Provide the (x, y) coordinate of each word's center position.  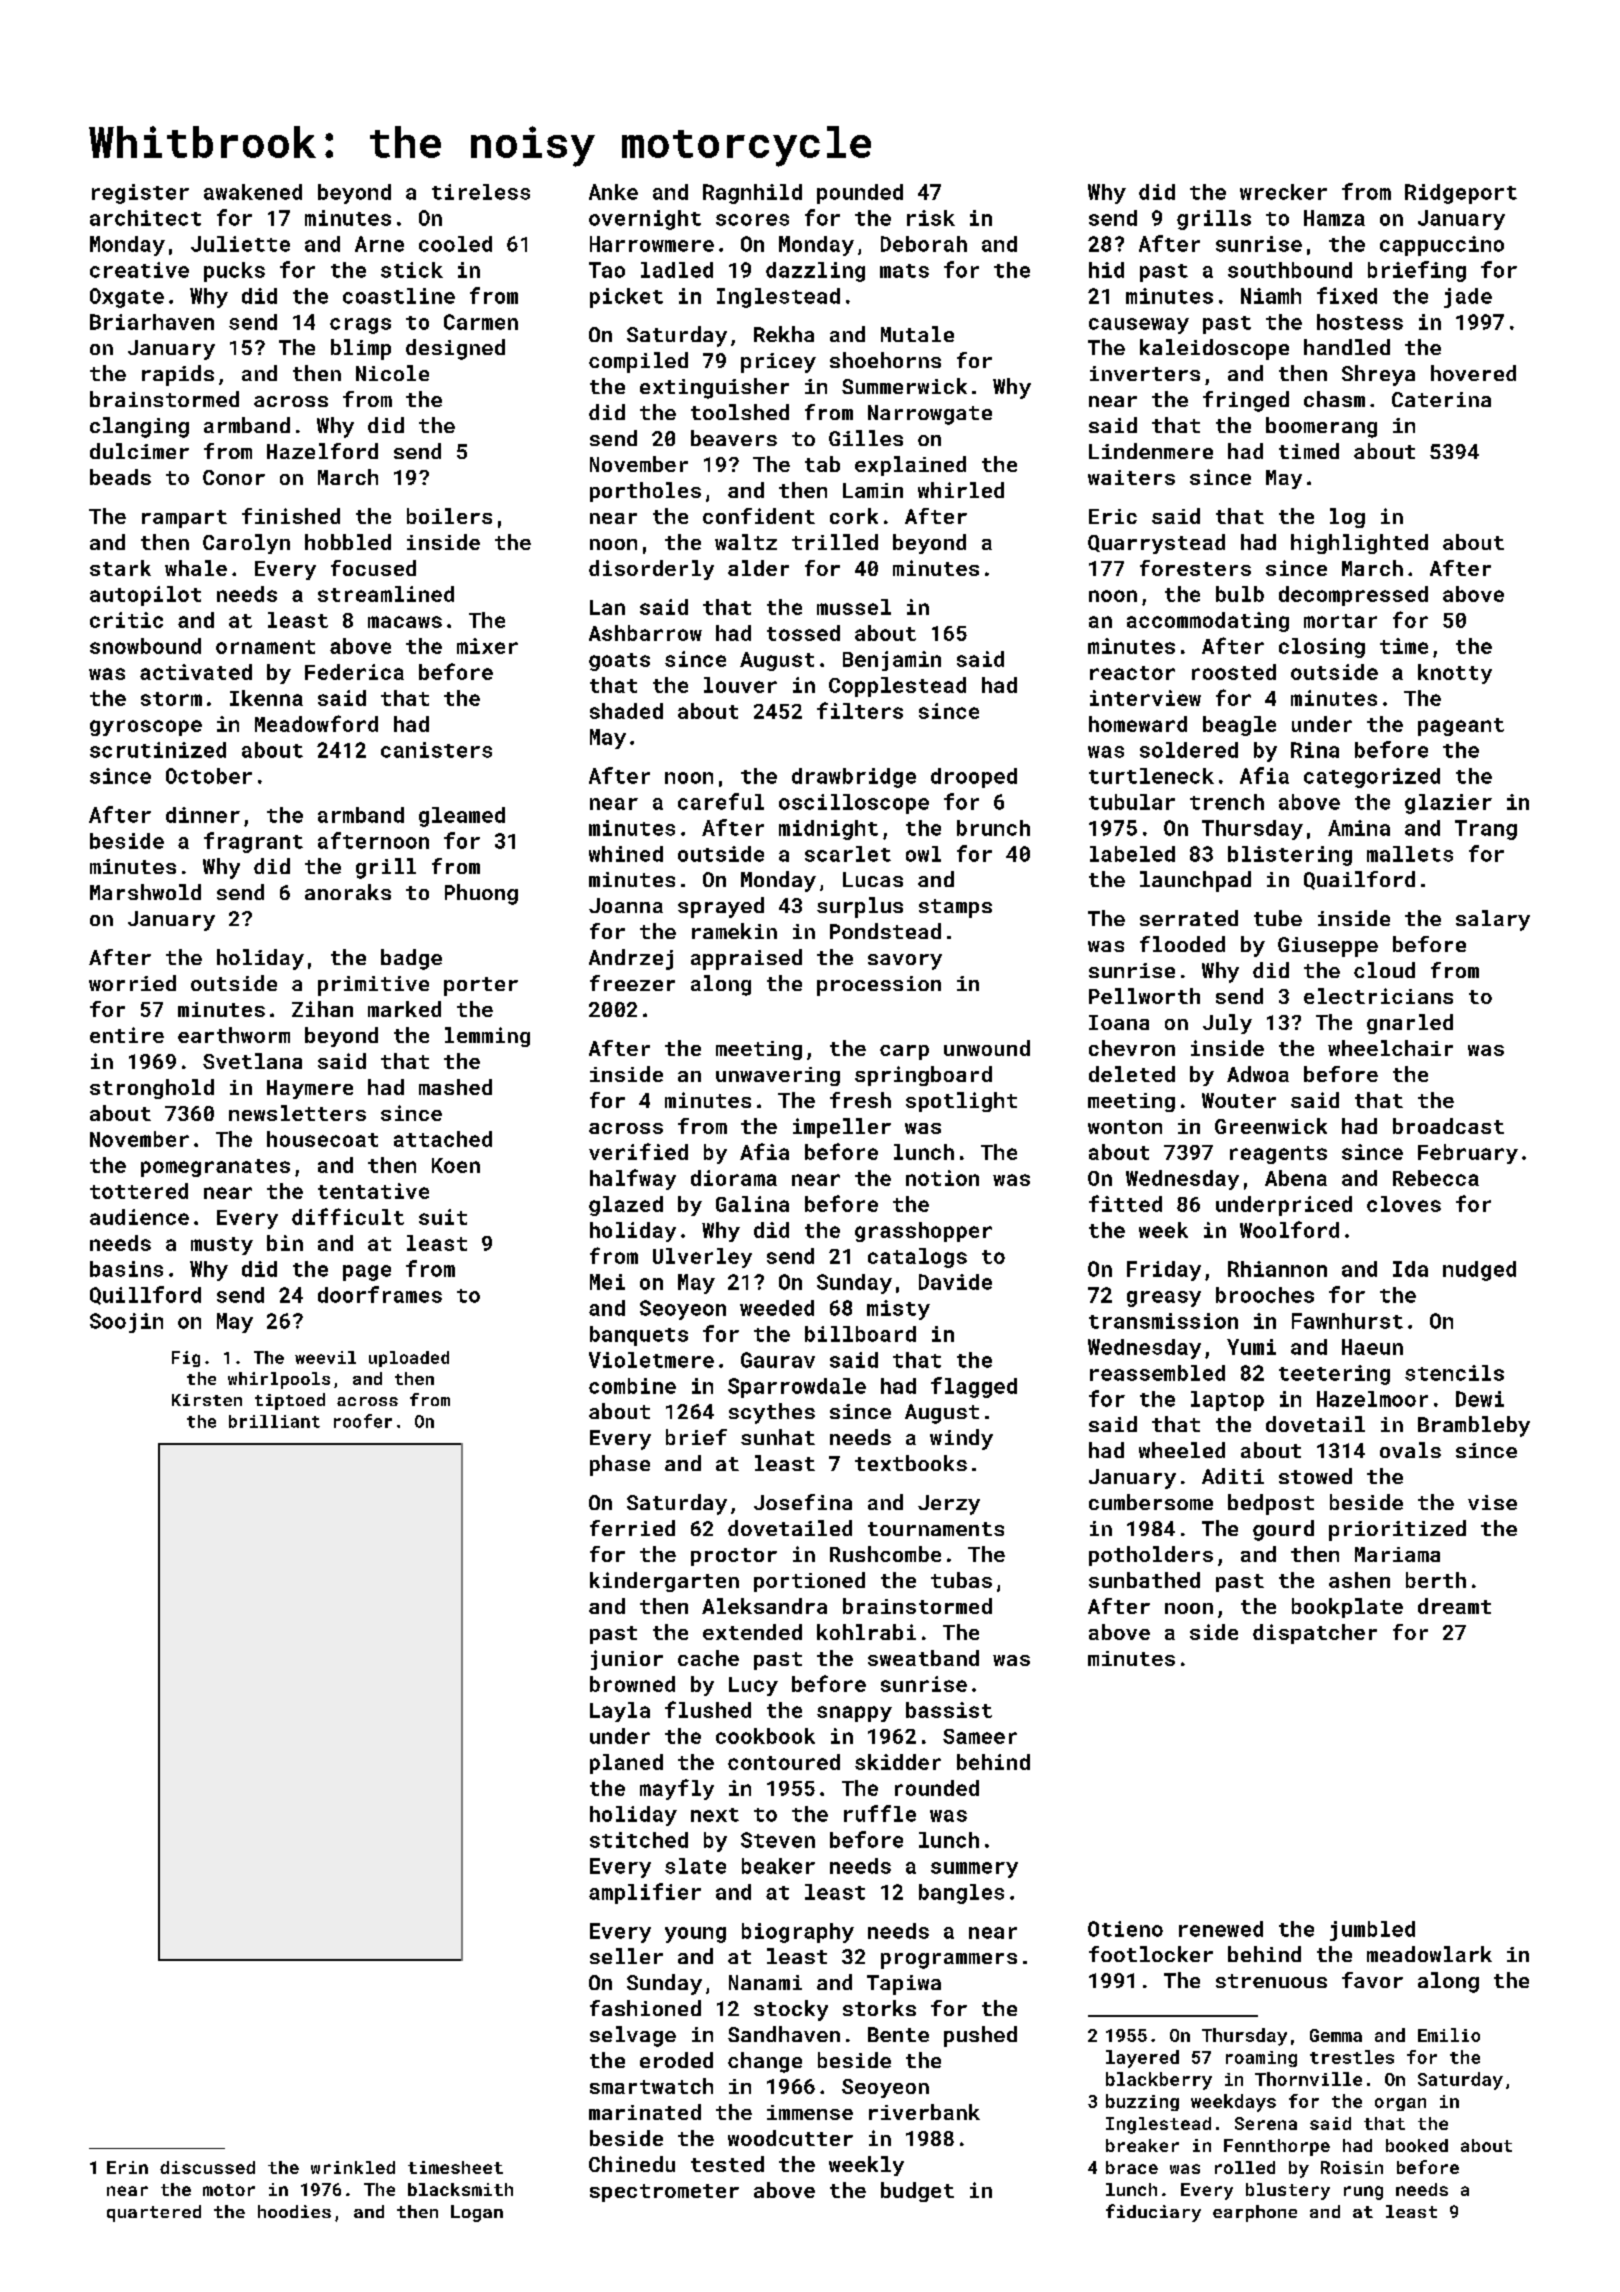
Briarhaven (152, 322)
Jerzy (949, 1505)
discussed (207, 2167)
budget (917, 2192)
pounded (860, 194)
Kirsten (207, 1400)
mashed (455, 1087)
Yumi (1251, 1347)
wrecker (1283, 192)
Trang (1486, 830)
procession (879, 986)
